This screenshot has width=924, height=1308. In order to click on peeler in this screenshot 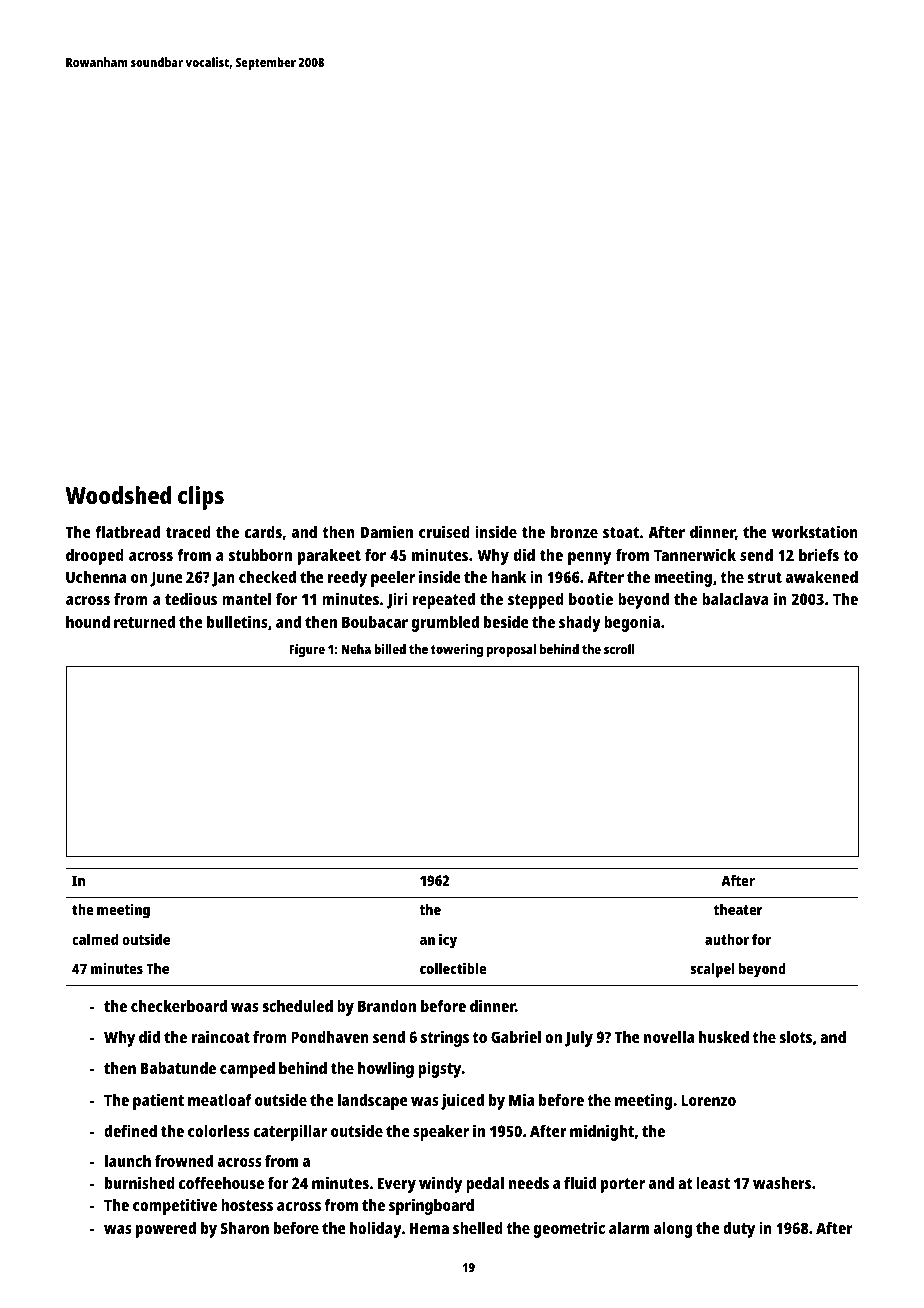, I will do `click(393, 579)`.
